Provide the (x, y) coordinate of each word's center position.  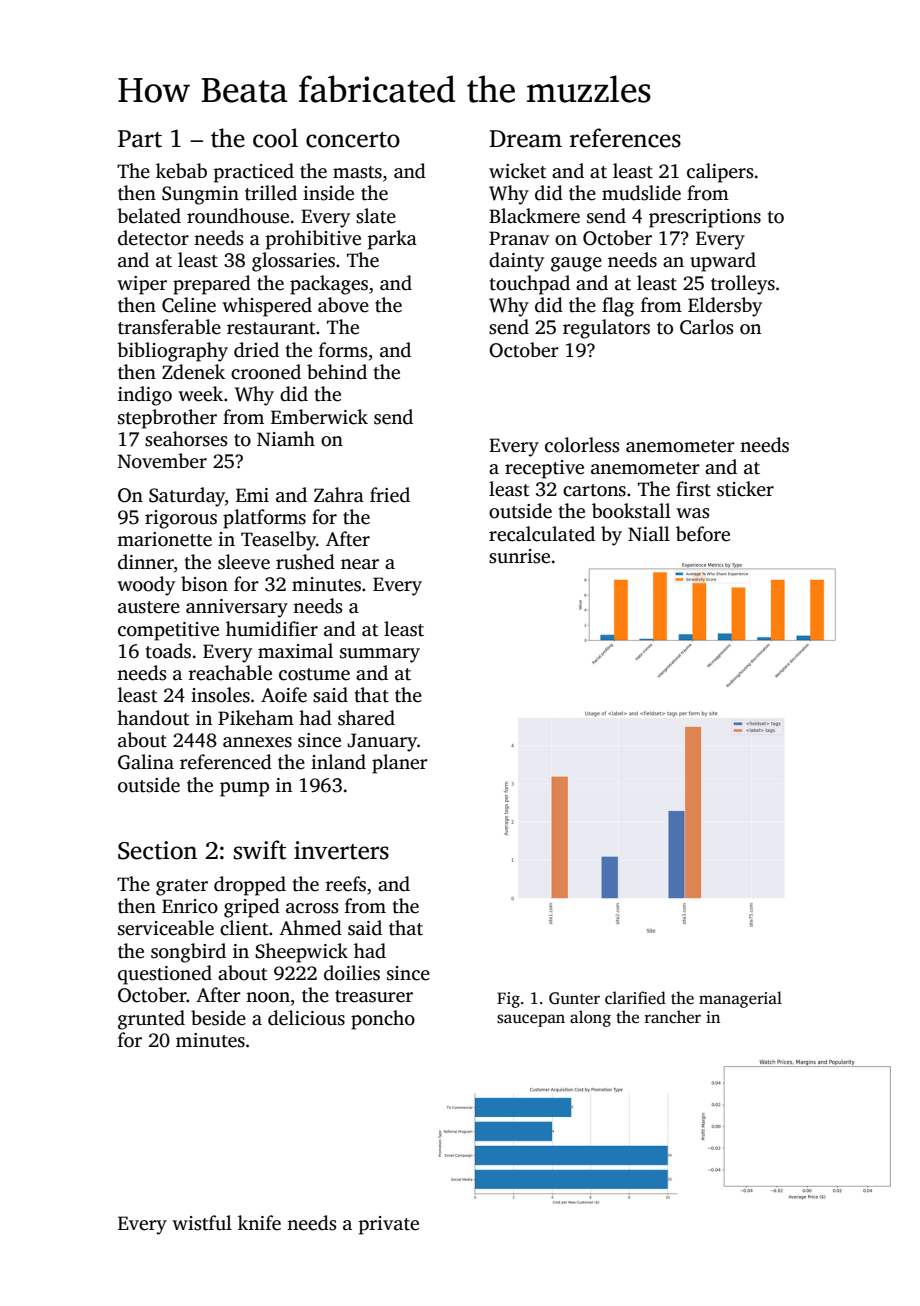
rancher (673, 1017)
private (389, 1225)
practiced (254, 173)
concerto (353, 140)
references (625, 138)
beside (218, 1018)
